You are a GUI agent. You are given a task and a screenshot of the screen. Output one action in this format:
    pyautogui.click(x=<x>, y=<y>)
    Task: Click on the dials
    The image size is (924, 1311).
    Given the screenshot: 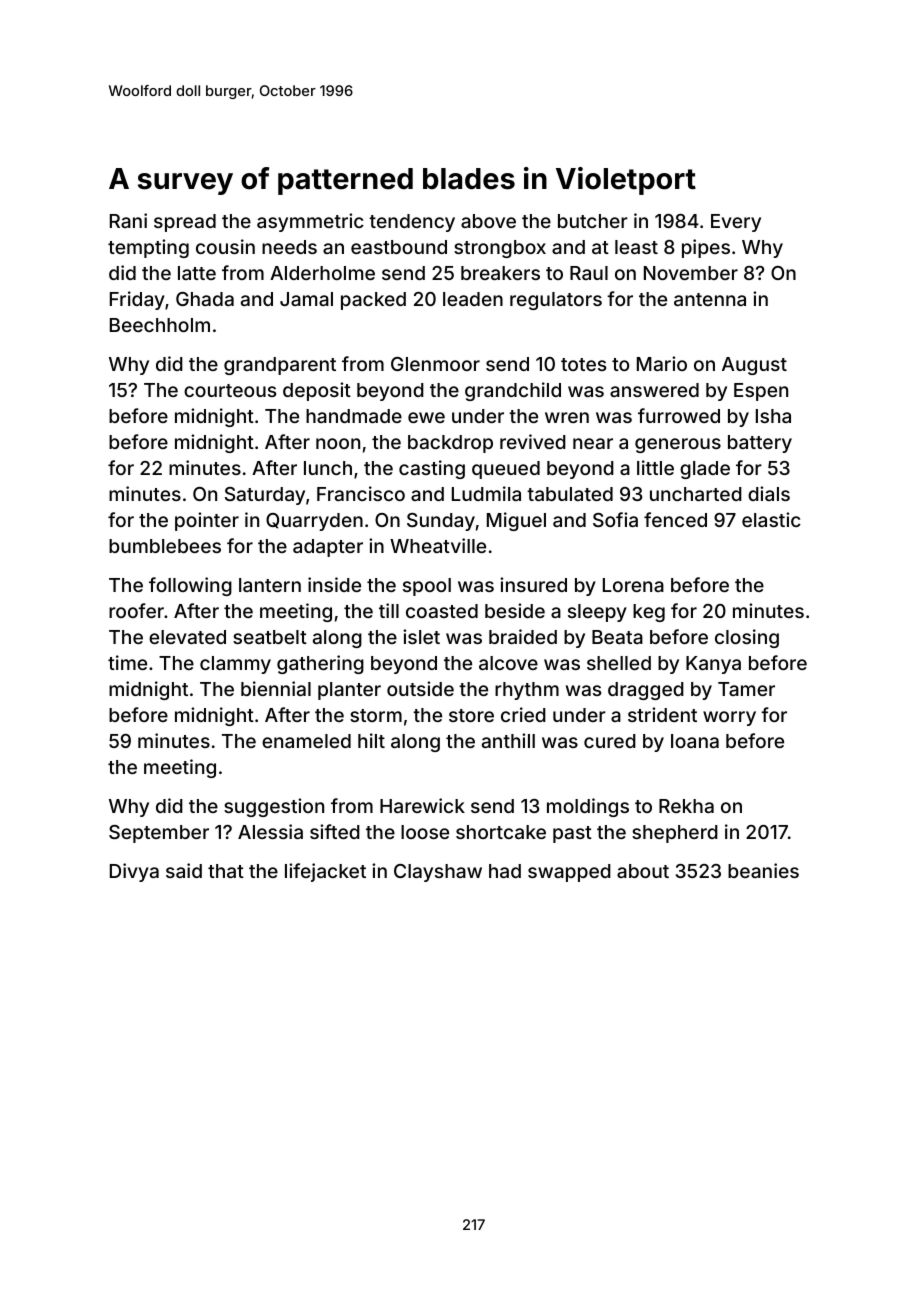 What is the action you would take?
    pyautogui.click(x=769, y=493)
